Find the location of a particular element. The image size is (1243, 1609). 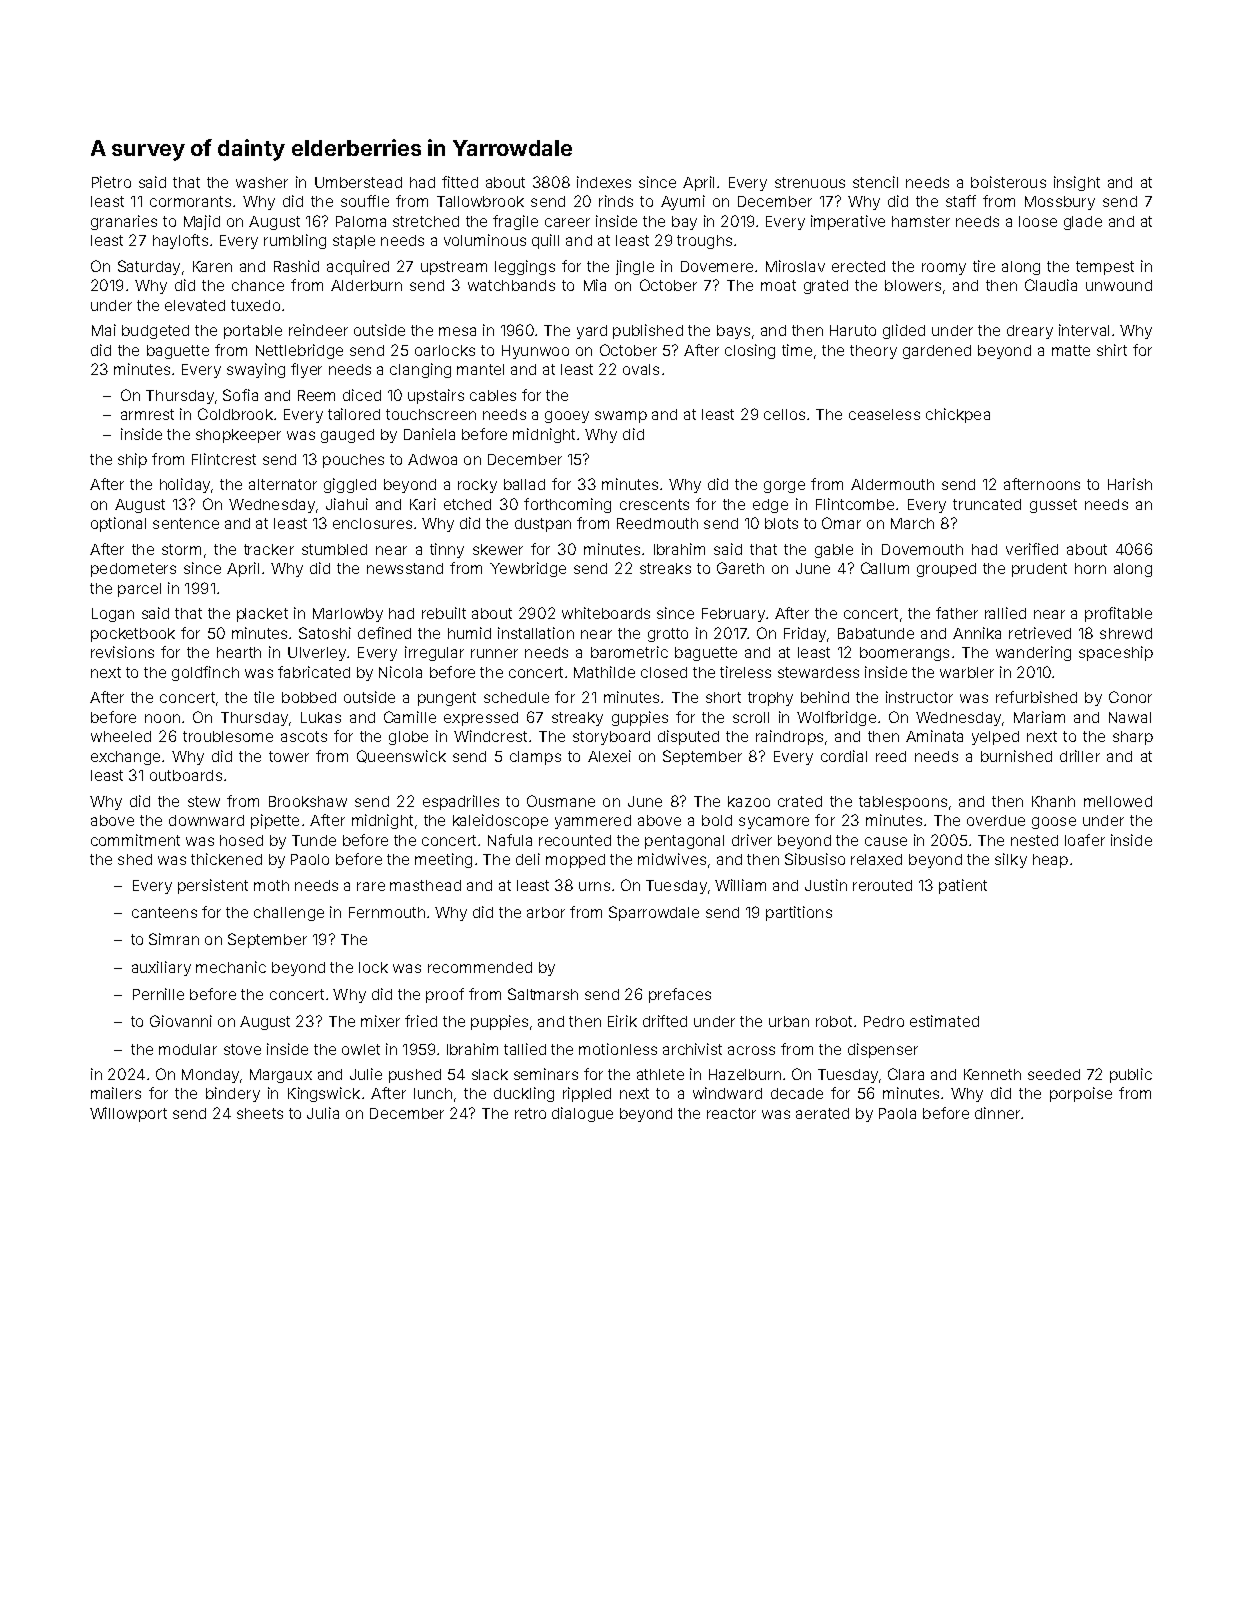

Rashid is located at coordinates (296, 266).
